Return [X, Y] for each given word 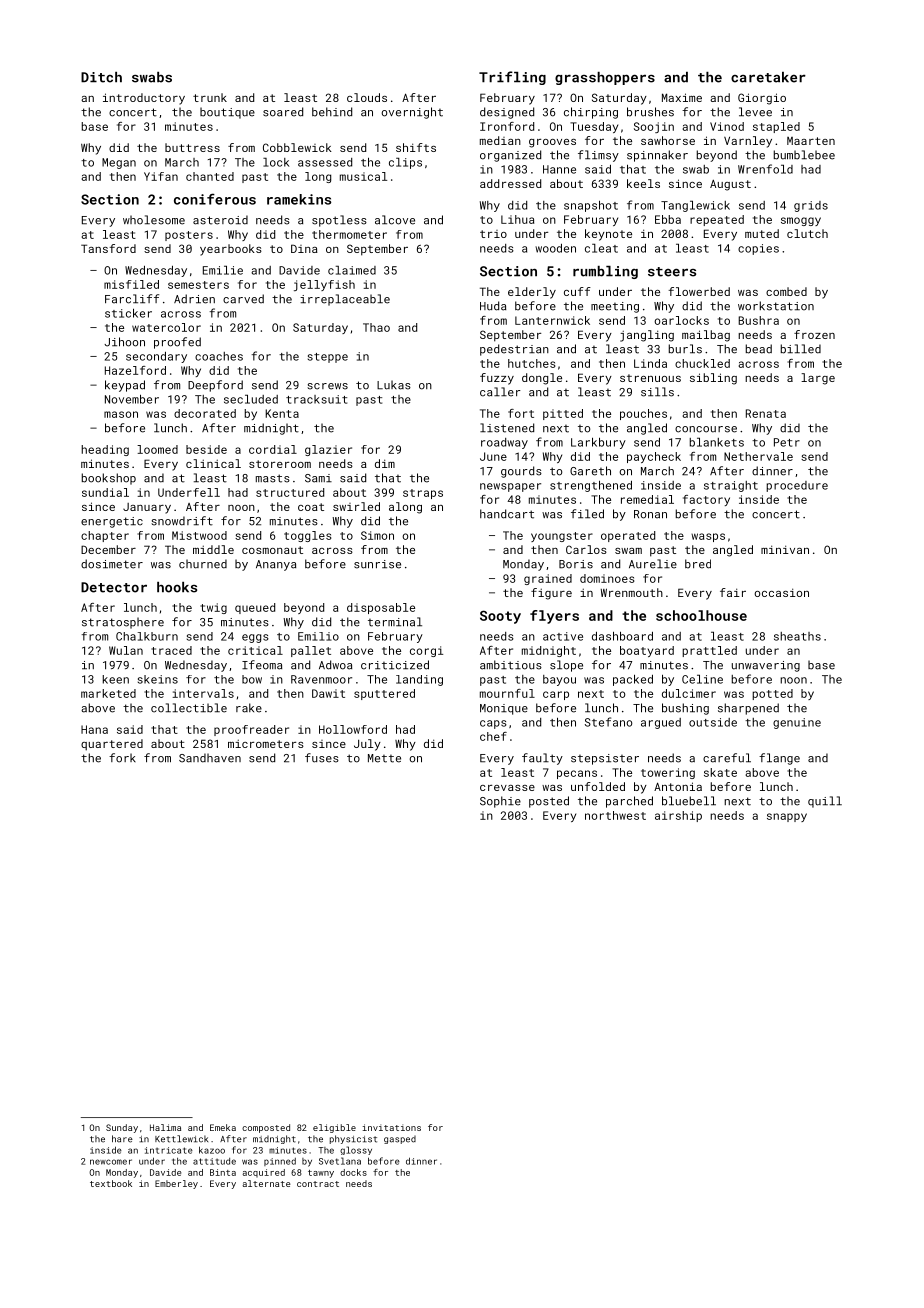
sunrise [377, 564]
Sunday [122, 1128]
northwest [615, 815]
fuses [322, 758]
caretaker [768, 77]
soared [283, 112]
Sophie [500, 802]
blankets [717, 442]
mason [121, 414]
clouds [367, 97]
